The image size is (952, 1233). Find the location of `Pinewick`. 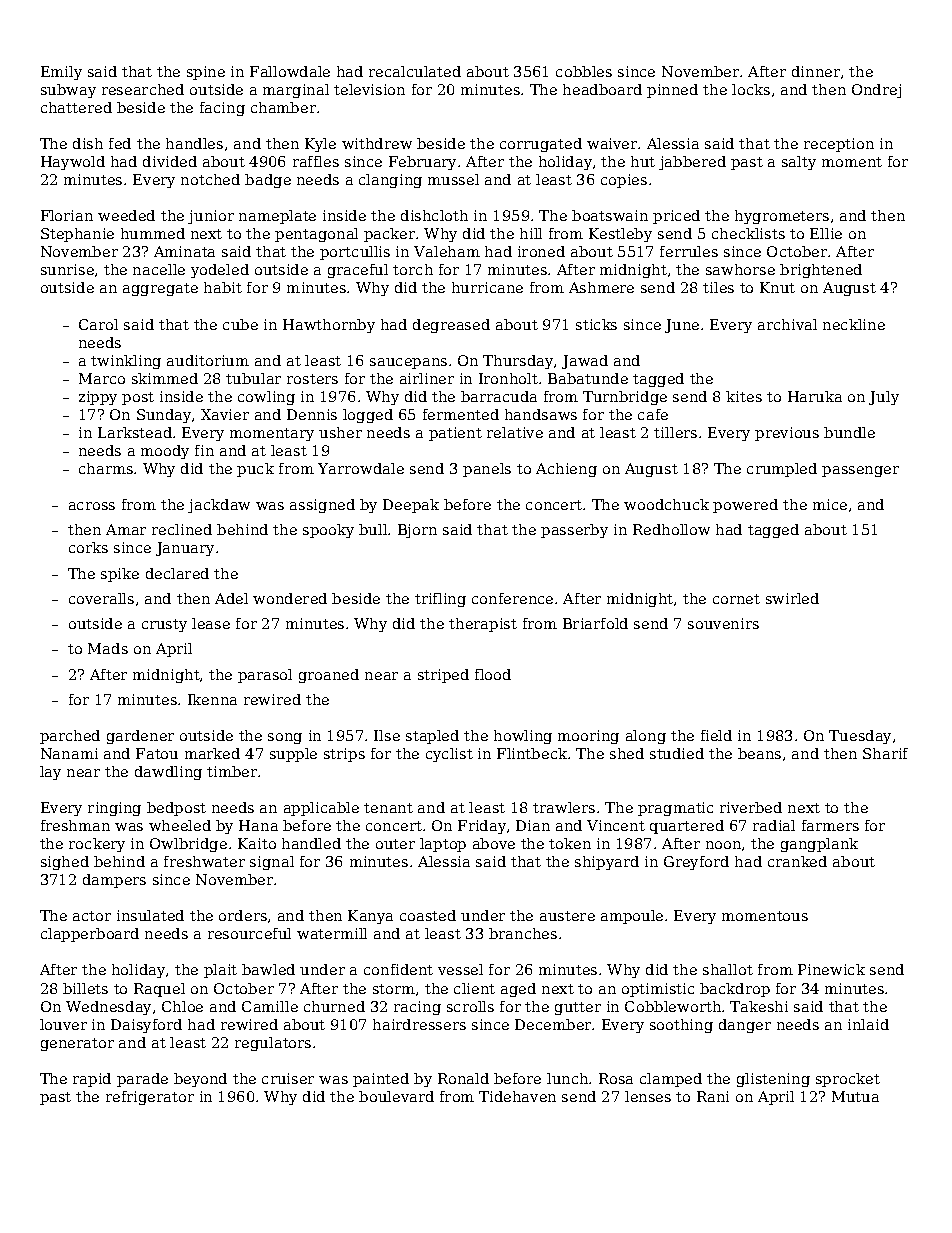

Pinewick is located at coordinates (831, 969).
